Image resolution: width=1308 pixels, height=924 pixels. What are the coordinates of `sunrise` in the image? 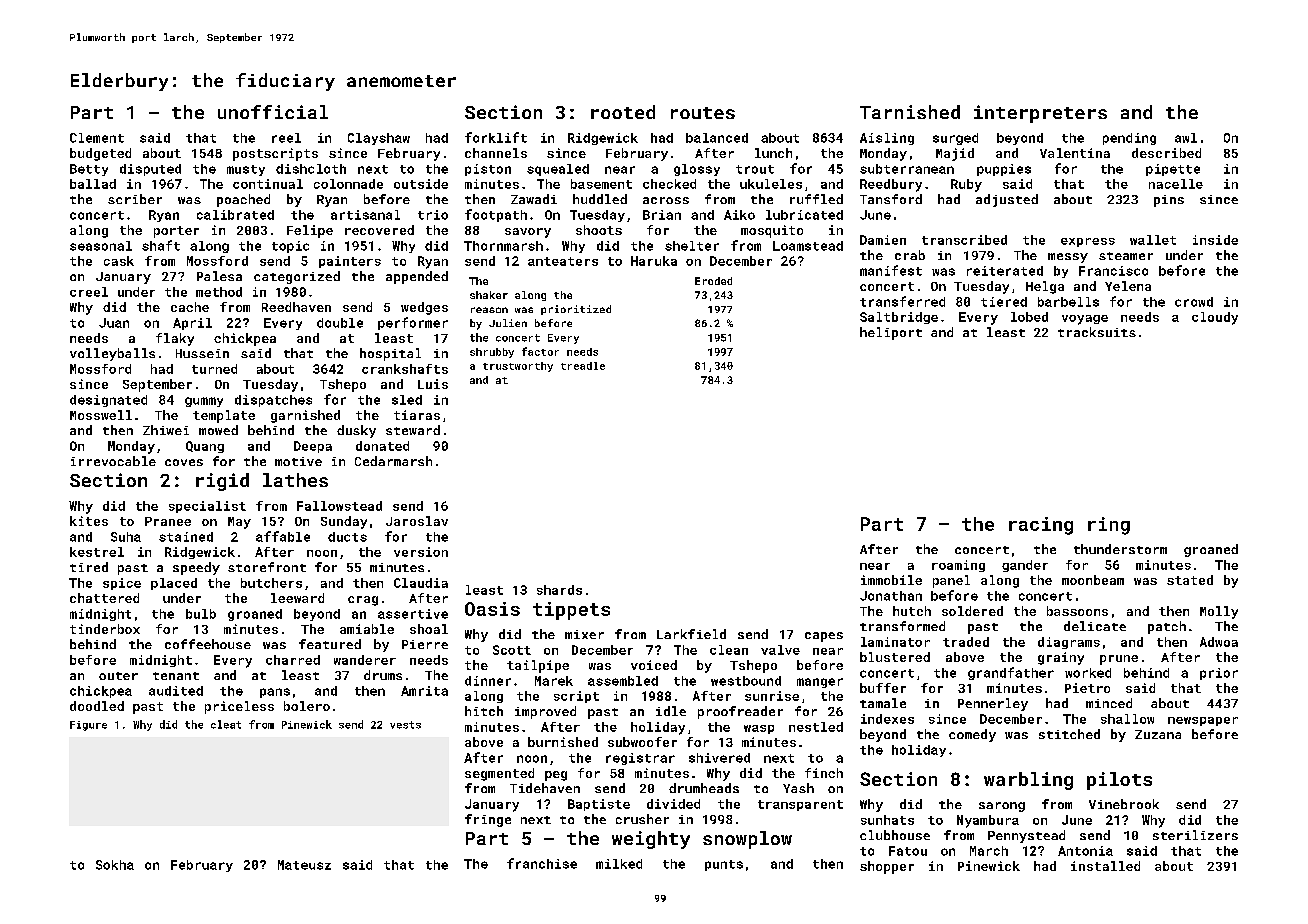 It's located at (772, 696).
